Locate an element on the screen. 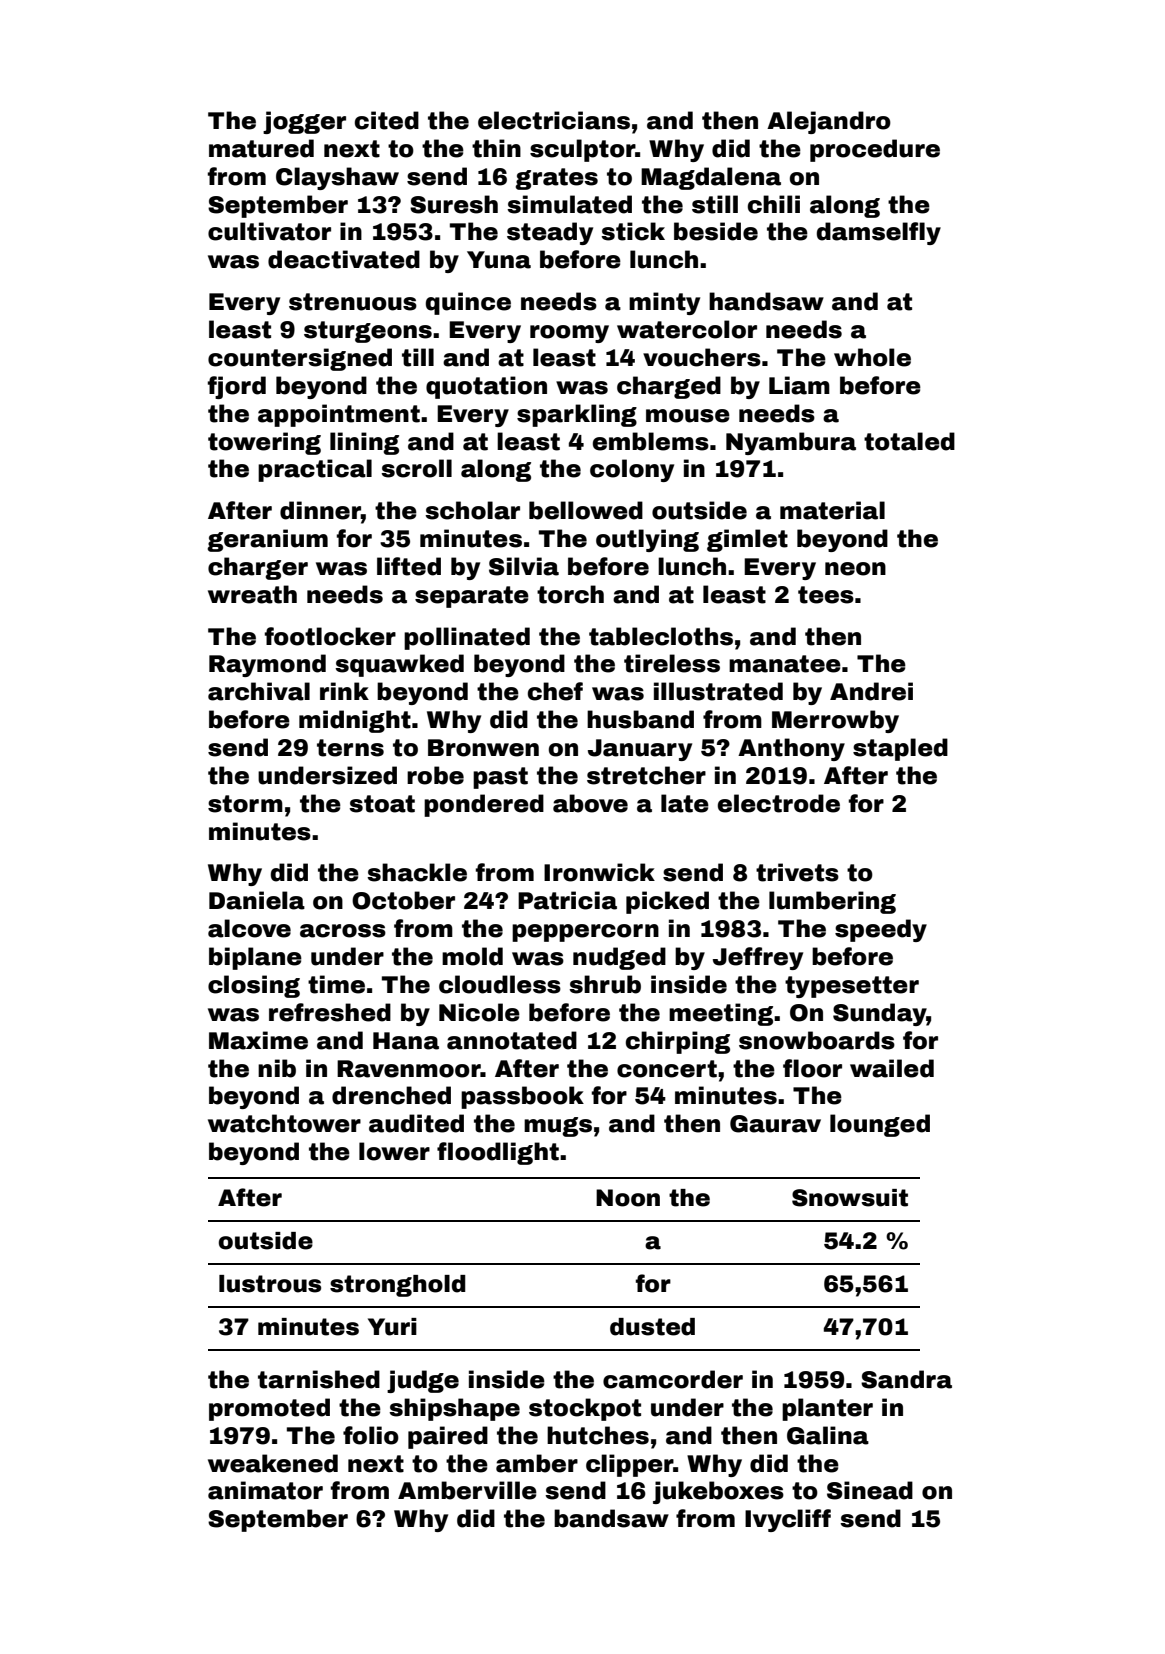 The image size is (1165, 1654). Alejandro is located at coordinates (829, 122).
